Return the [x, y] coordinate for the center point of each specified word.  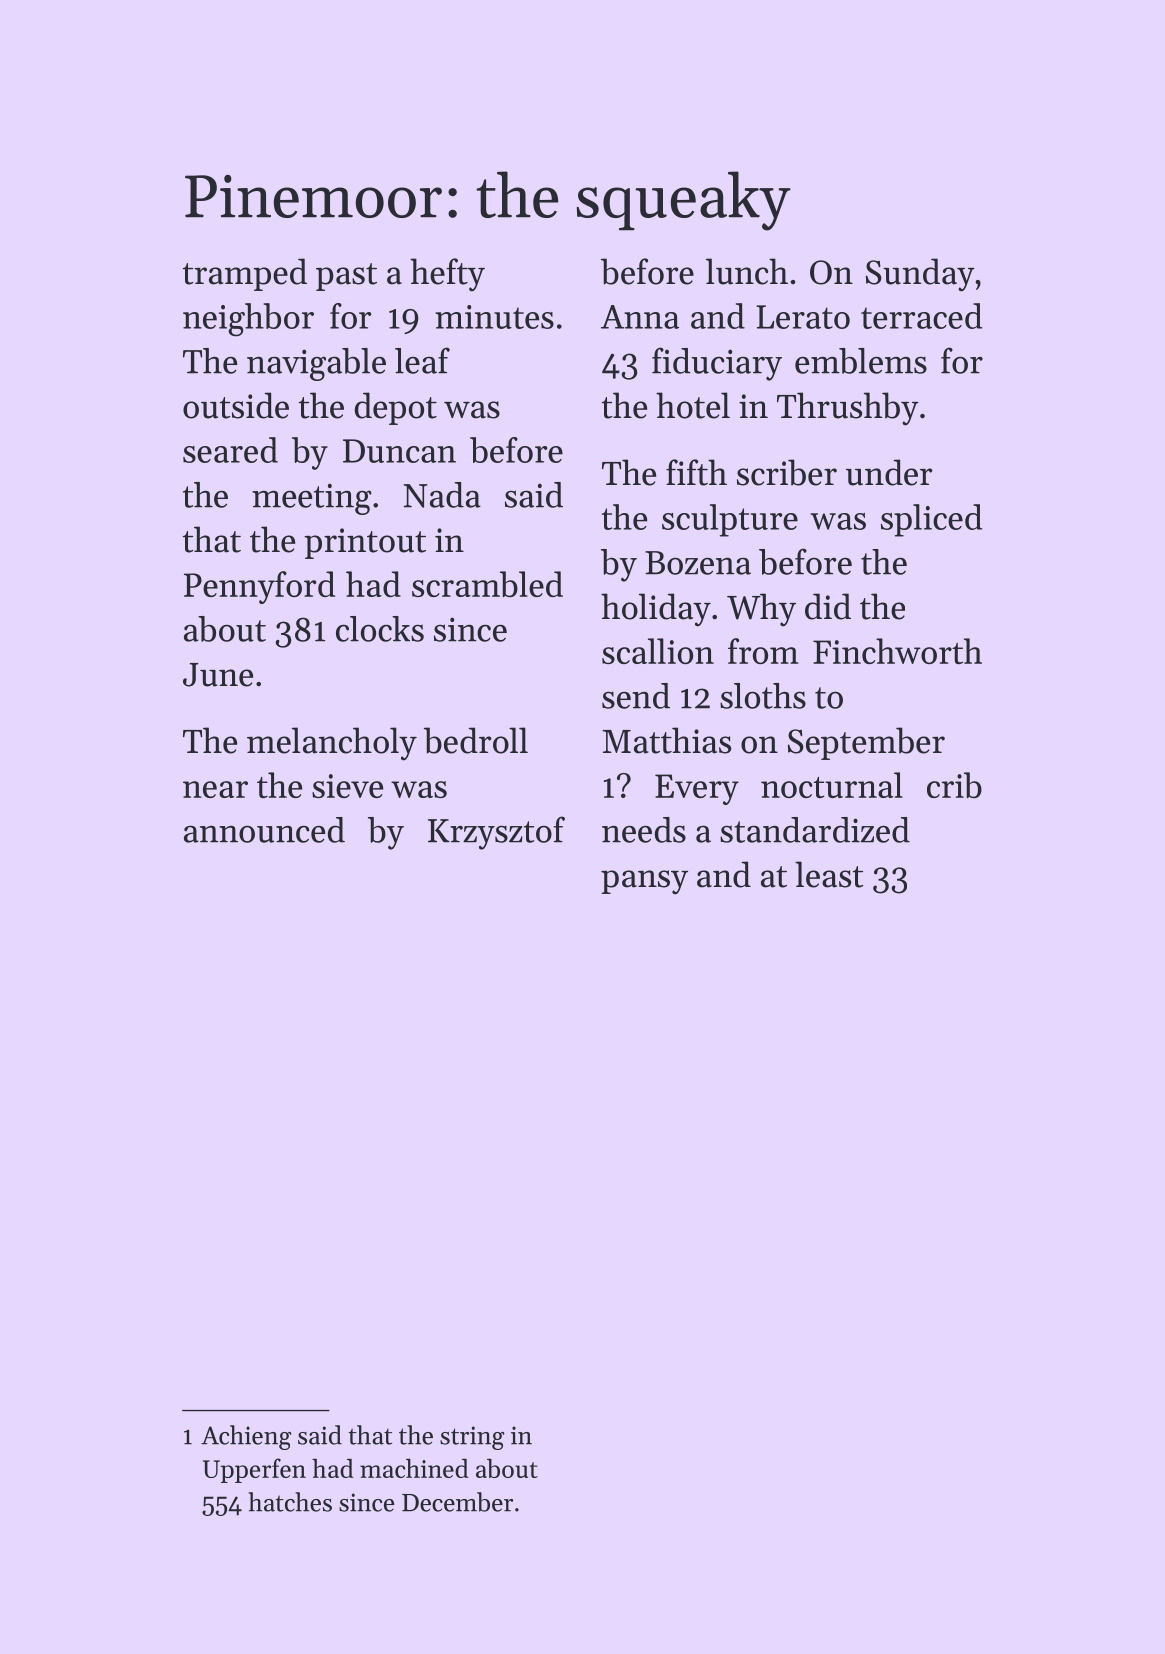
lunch [747, 271]
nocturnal [832, 785]
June [218, 675]
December [457, 1502]
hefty [447, 275]
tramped [245, 274]
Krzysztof [496, 833]
